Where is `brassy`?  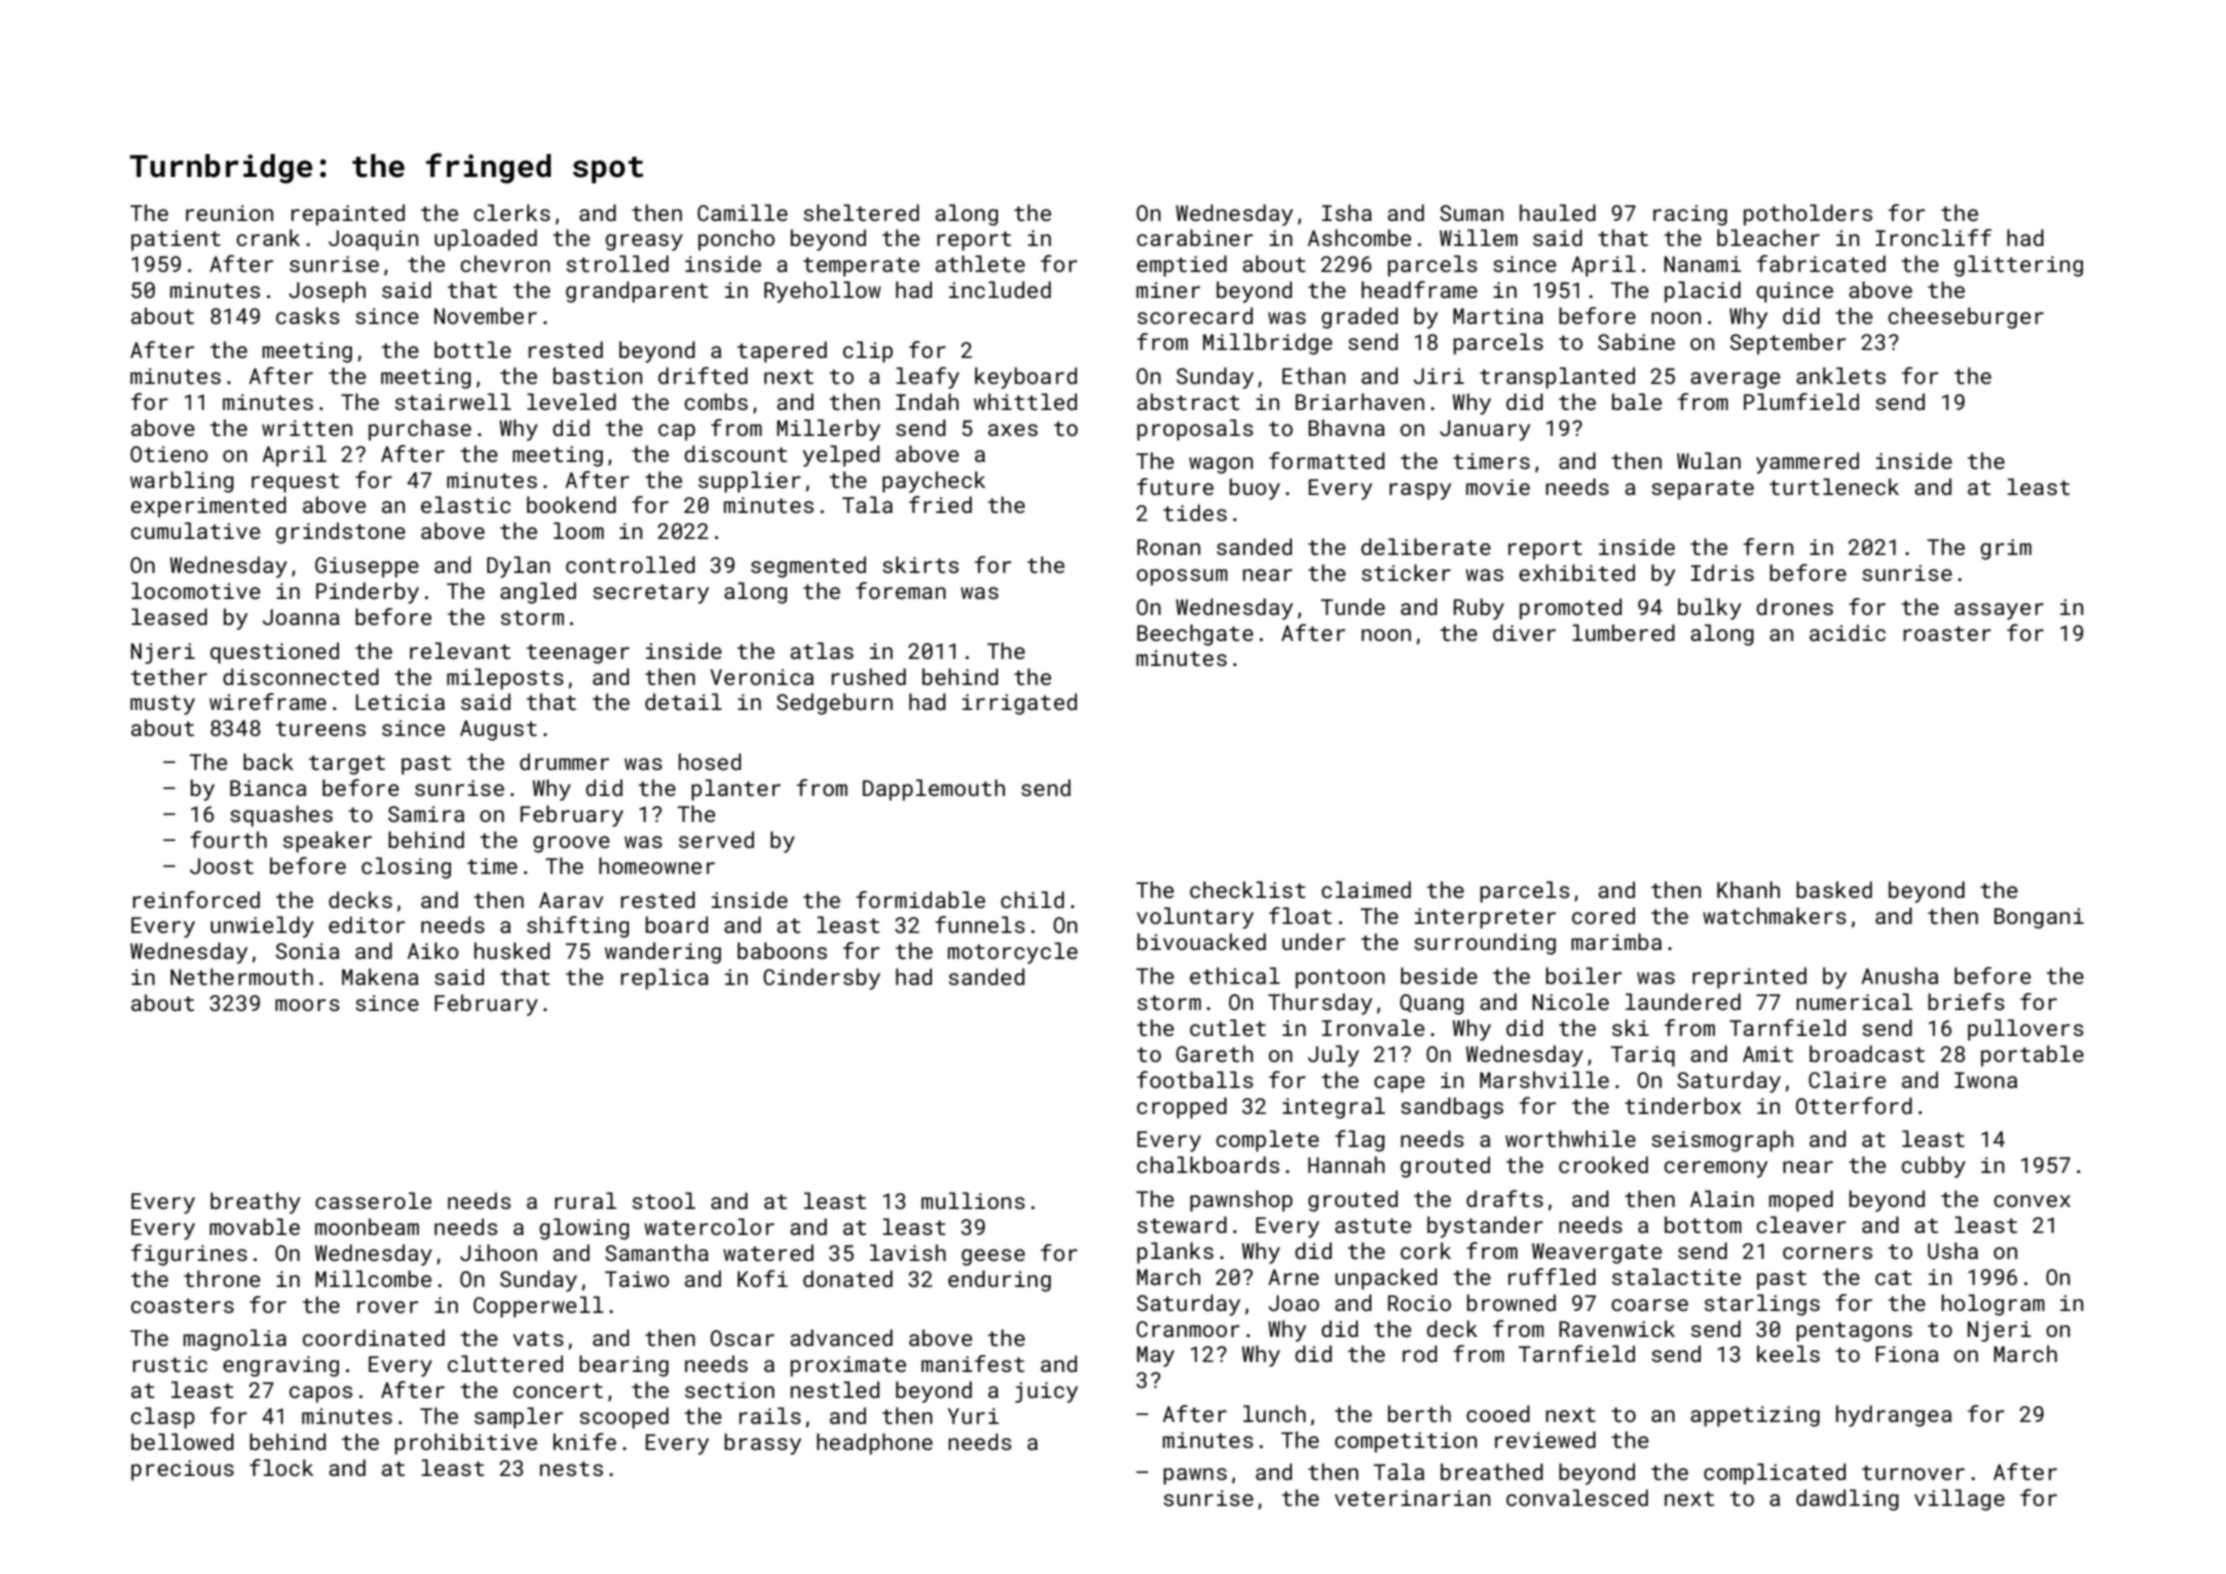
brassy is located at coordinates (763, 1444).
